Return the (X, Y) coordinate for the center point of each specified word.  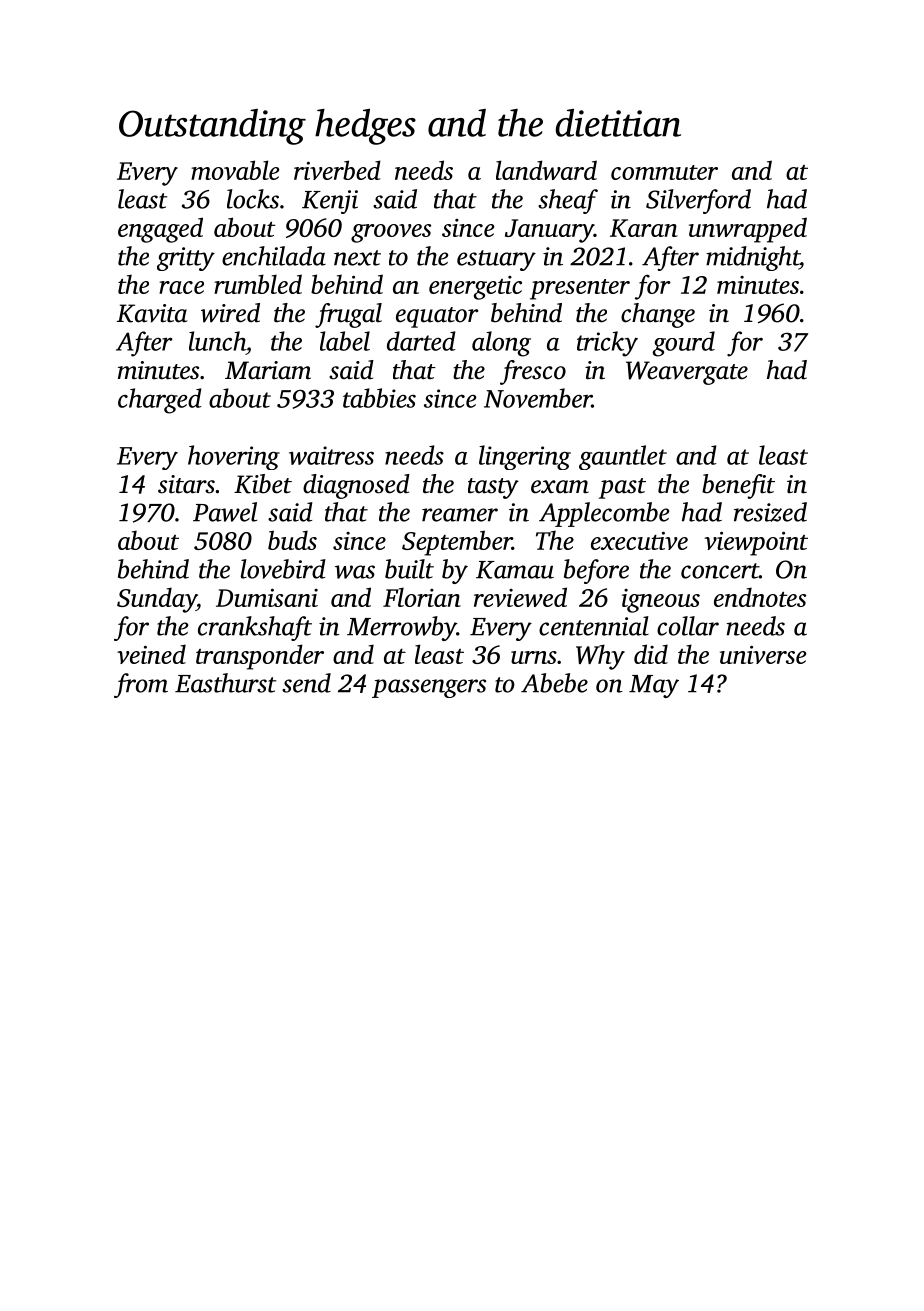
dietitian (618, 123)
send (306, 683)
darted (421, 341)
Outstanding (212, 127)
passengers (429, 688)
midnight (753, 258)
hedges (365, 127)
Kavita (152, 313)
